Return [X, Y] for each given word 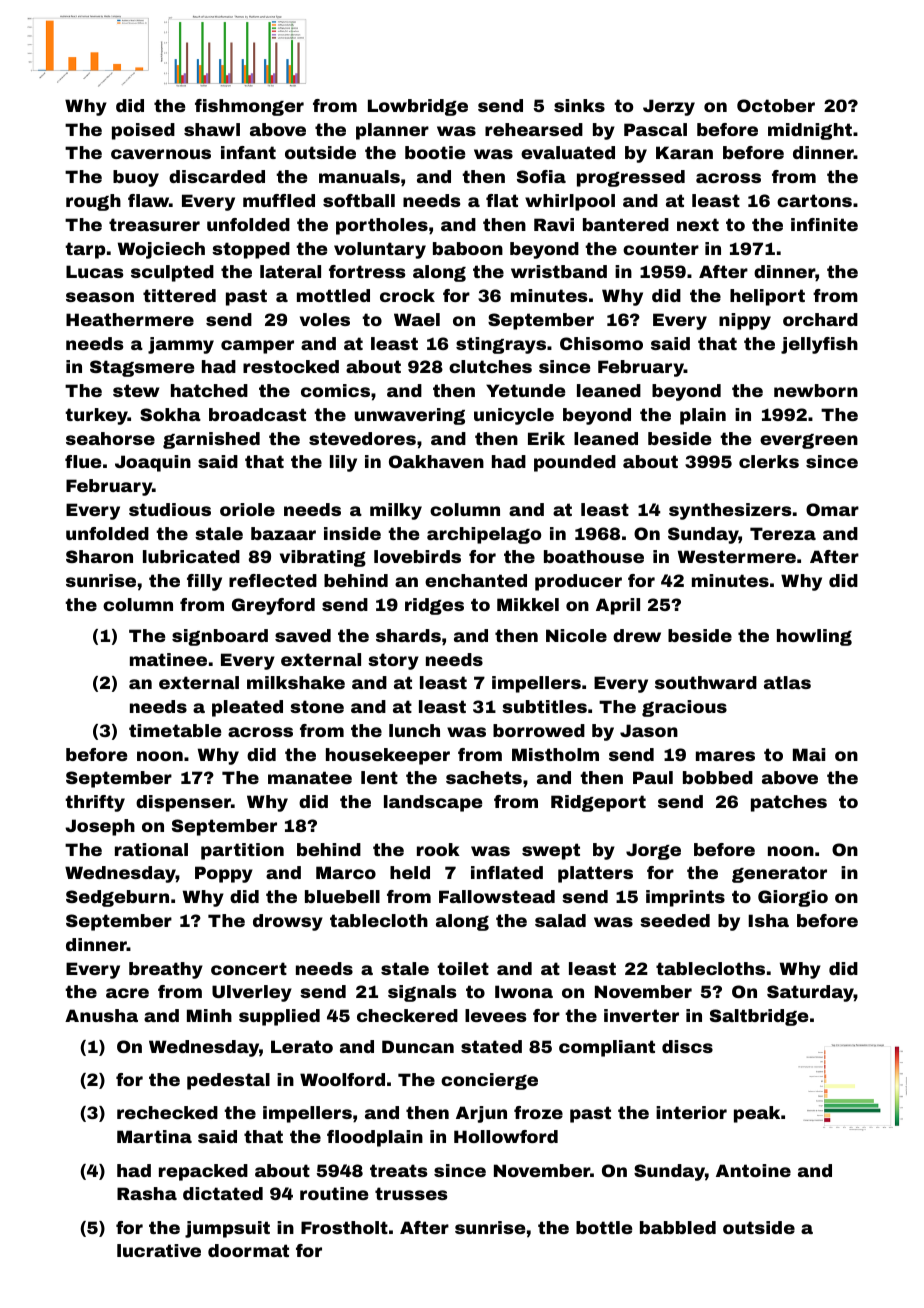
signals [422, 993]
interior [691, 1112]
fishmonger [249, 107]
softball [359, 200]
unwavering [410, 416]
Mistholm [555, 754]
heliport [767, 297]
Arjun [481, 1114]
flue [83, 461]
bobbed [718, 777]
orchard [820, 319]
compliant [607, 1048]
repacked [203, 1172]
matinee [168, 659]
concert [249, 968]
